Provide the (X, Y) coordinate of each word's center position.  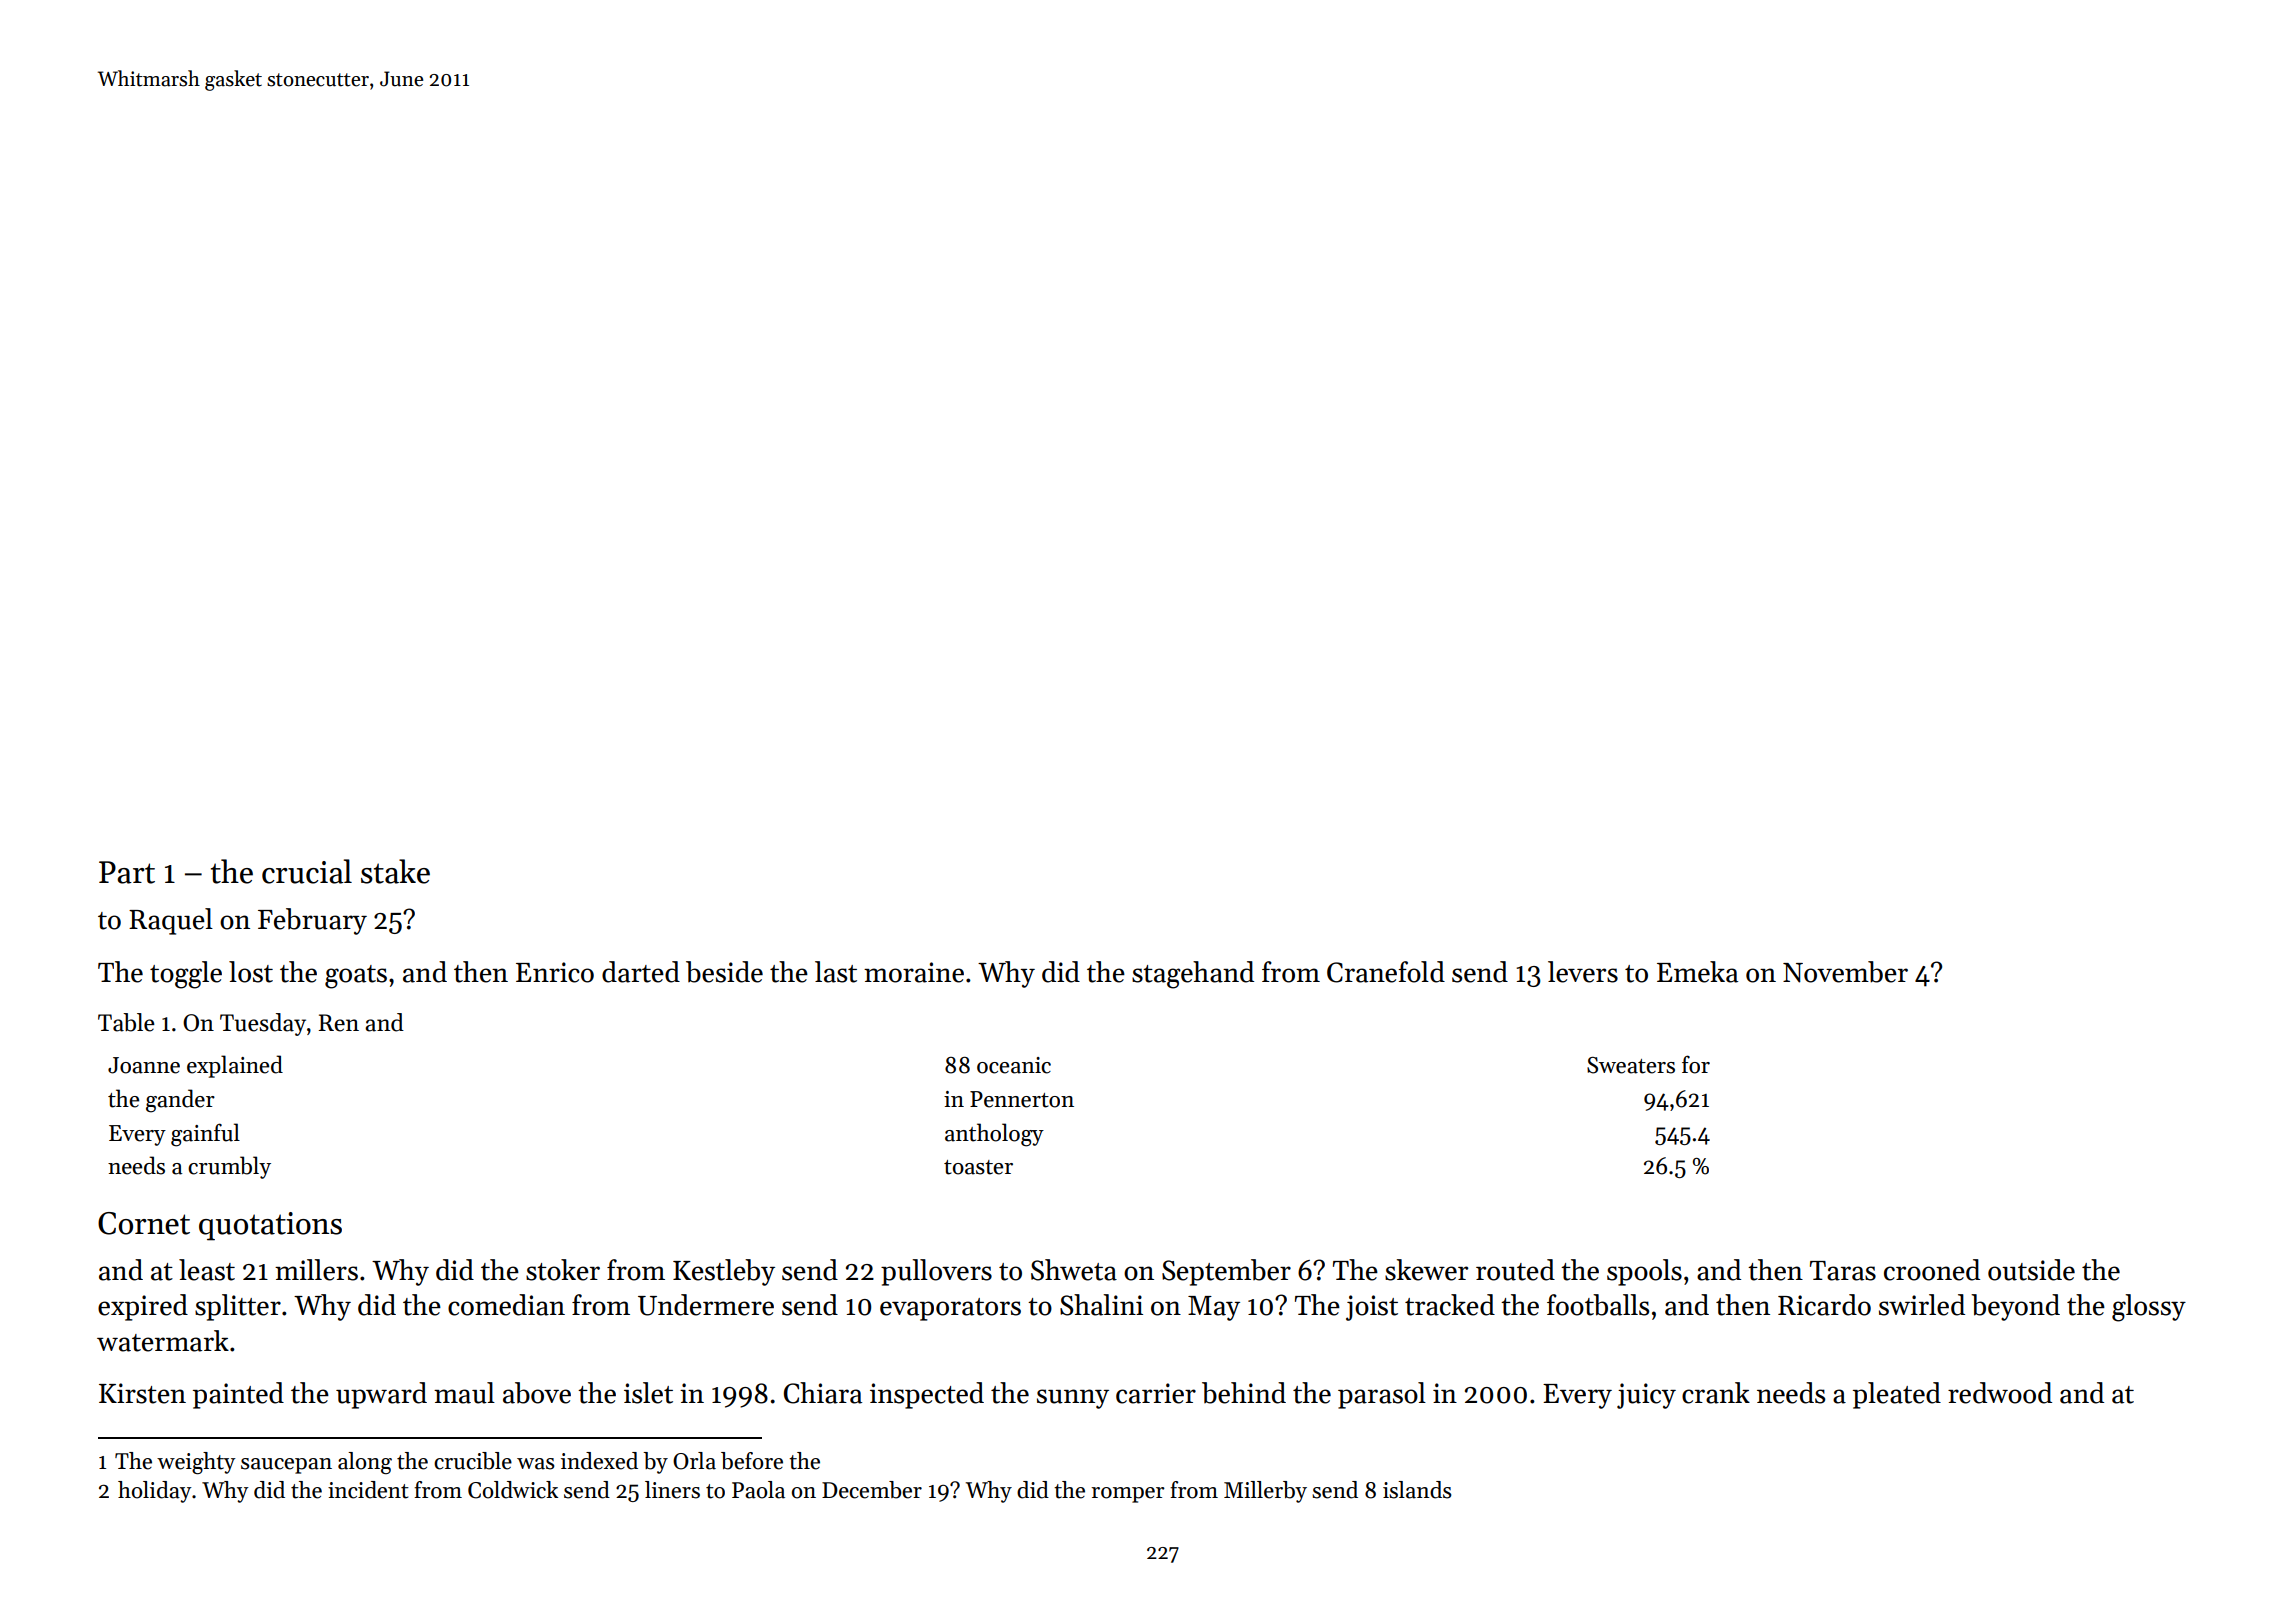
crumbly (229, 1167)
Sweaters (1631, 1065)
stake (395, 871)
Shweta (1074, 1270)
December (872, 1490)
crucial (307, 871)
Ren (339, 1023)
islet (648, 1393)
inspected (927, 1395)
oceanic (1014, 1065)
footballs (1598, 1305)
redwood (2000, 1393)
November (1845, 972)
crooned (1932, 1270)
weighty (196, 1463)
